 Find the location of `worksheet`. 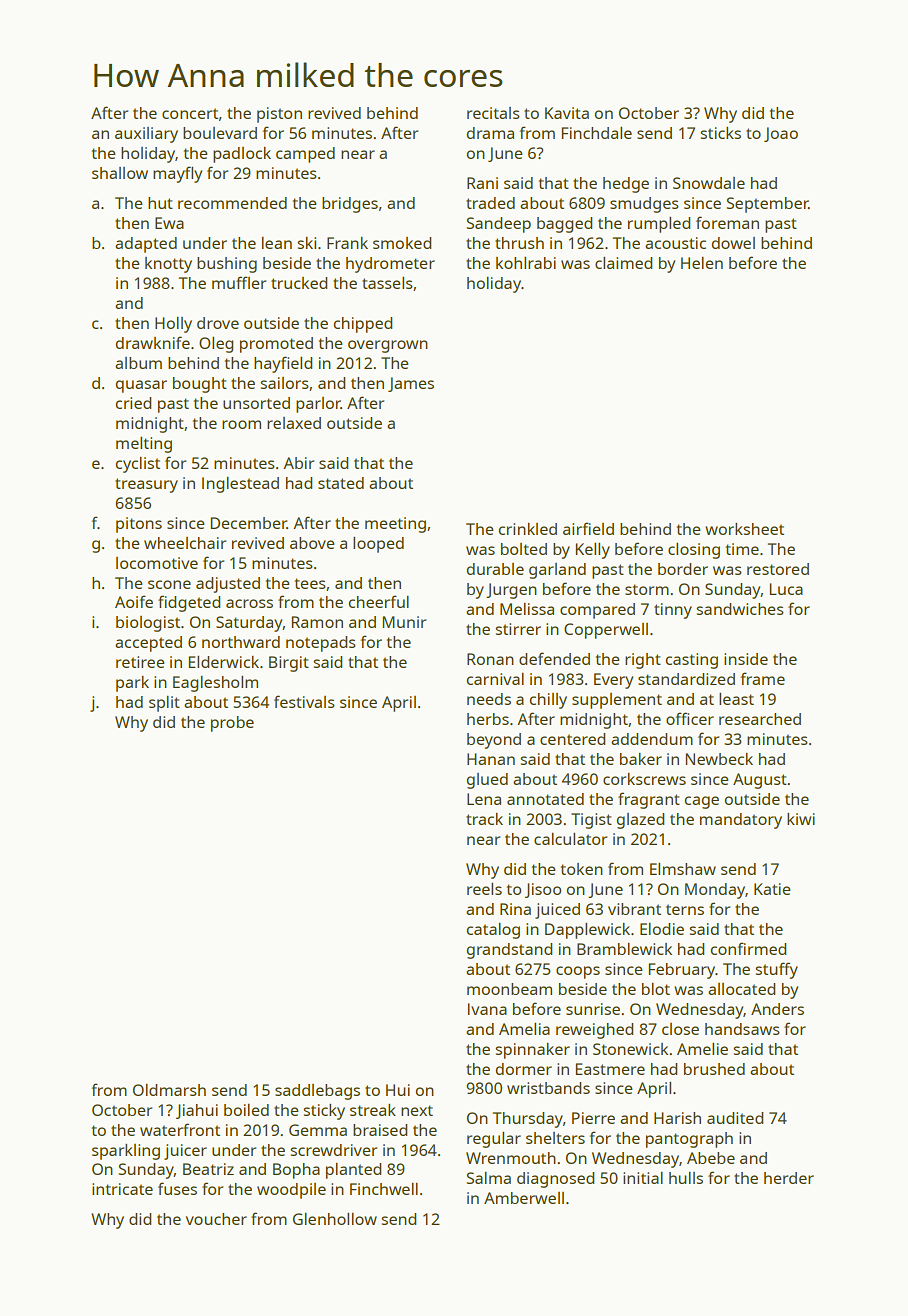

worksheet is located at coordinates (744, 529).
